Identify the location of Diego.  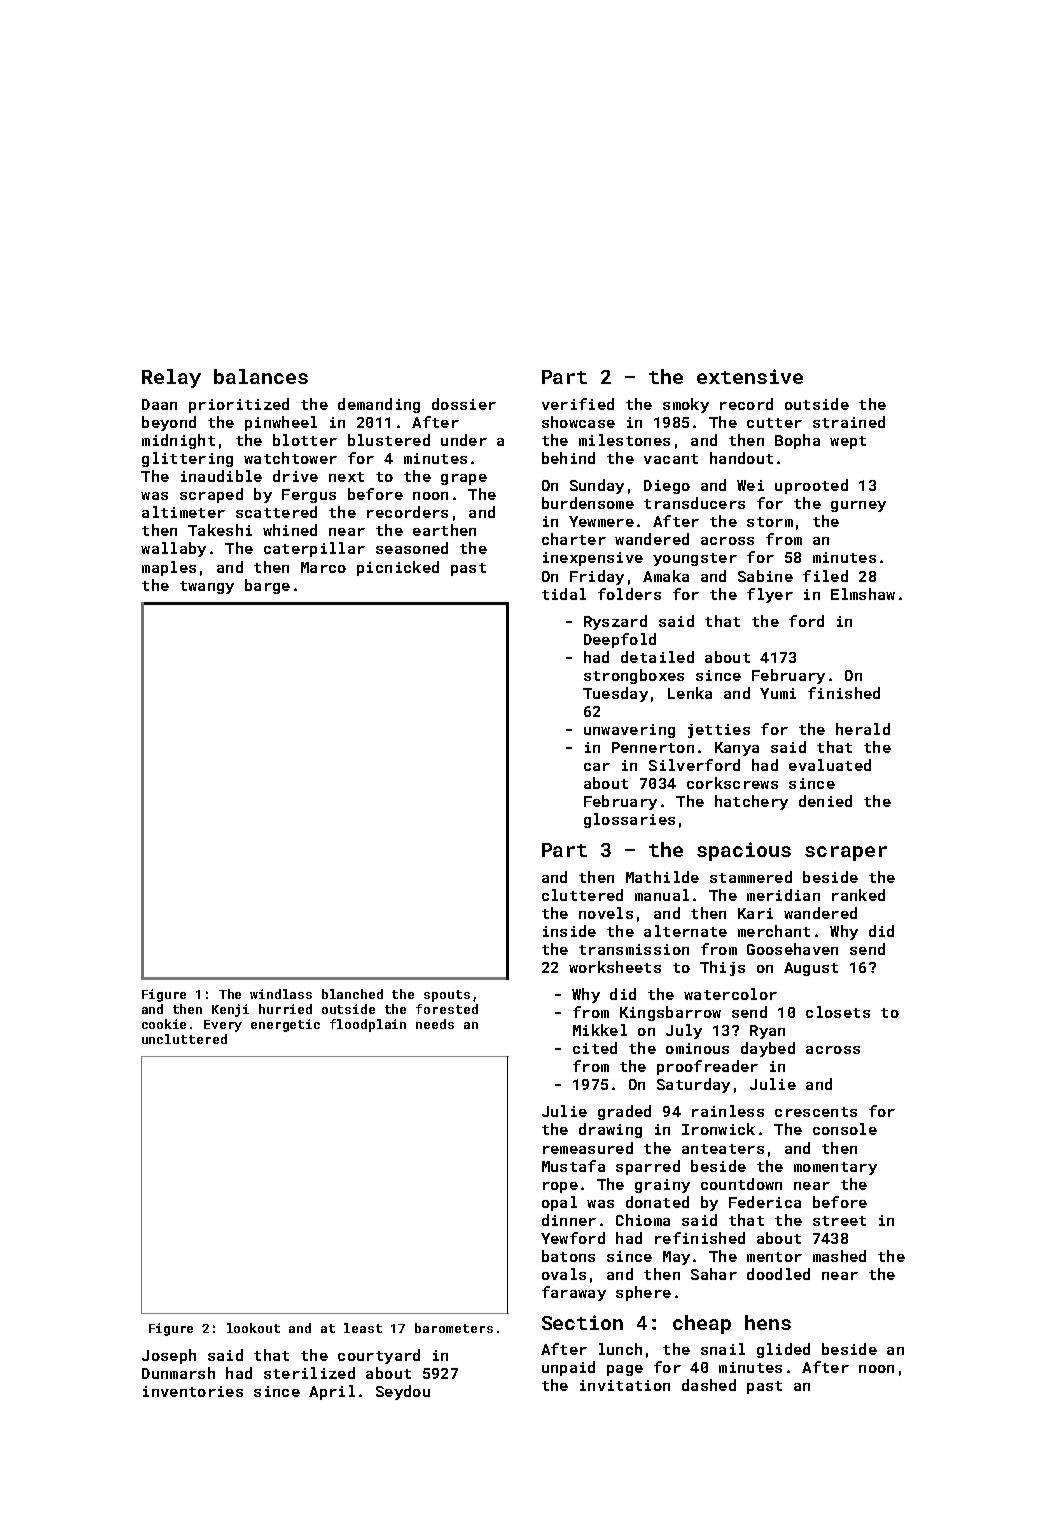
(667, 487).
